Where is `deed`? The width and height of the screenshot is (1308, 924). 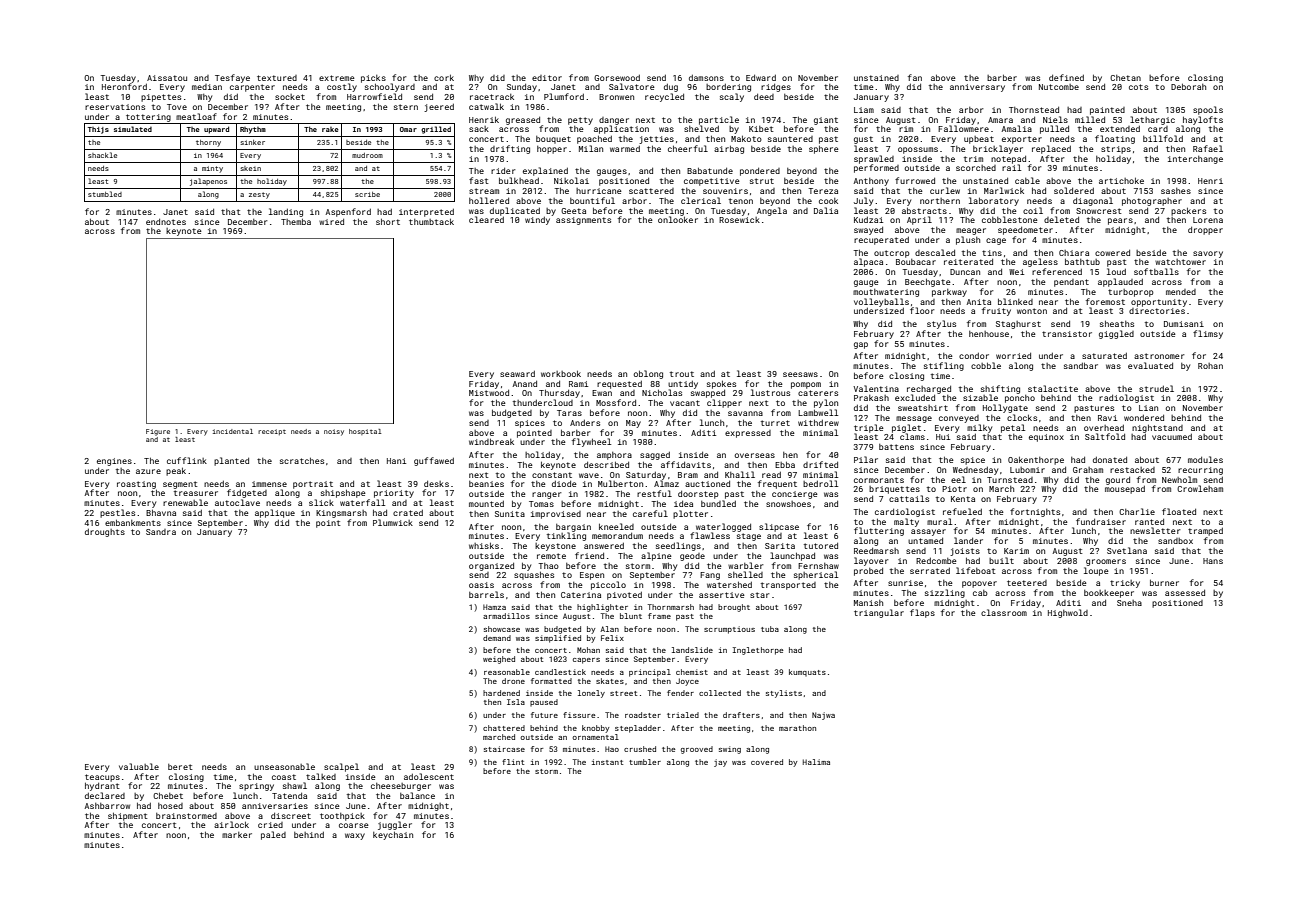 deed is located at coordinates (764, 97).
